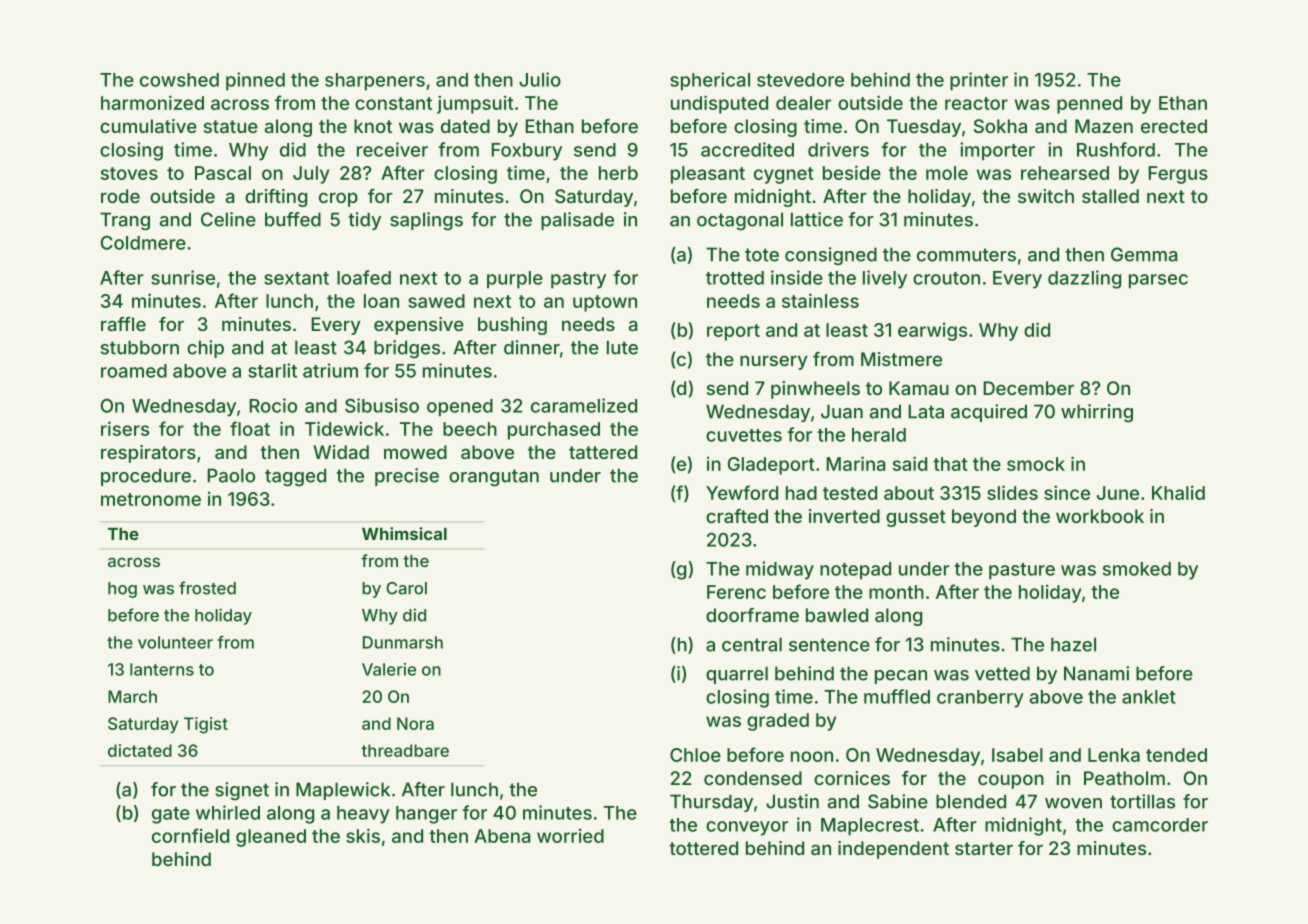 The height and width of the page is (924, 1308). Describe the element at coordinates (984, 848) in the page. I see `starter` at that location.
